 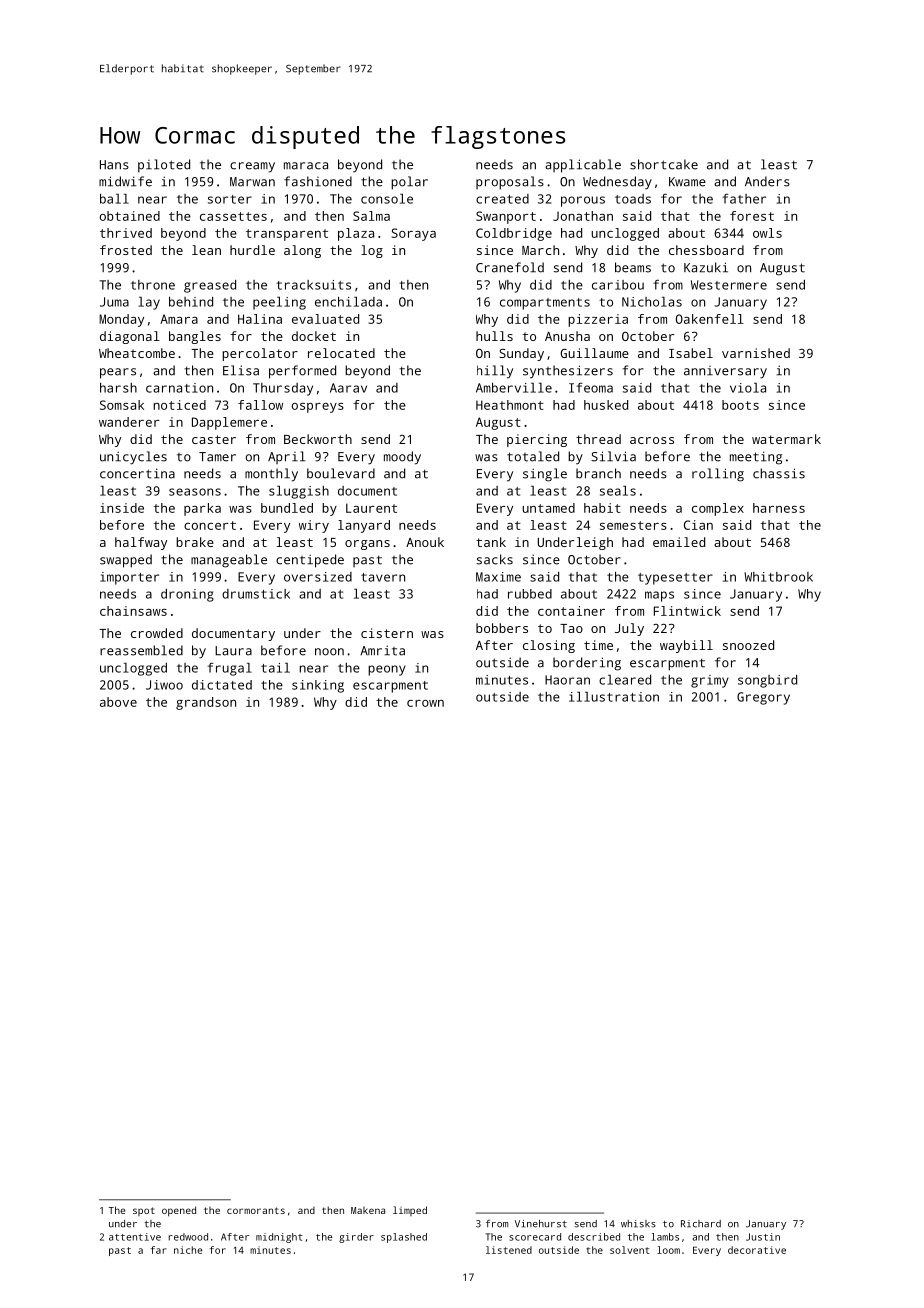 What do you see at coordinates (664, 164) in the document?
I see `shortcake` at bounding box center [664, 164].
